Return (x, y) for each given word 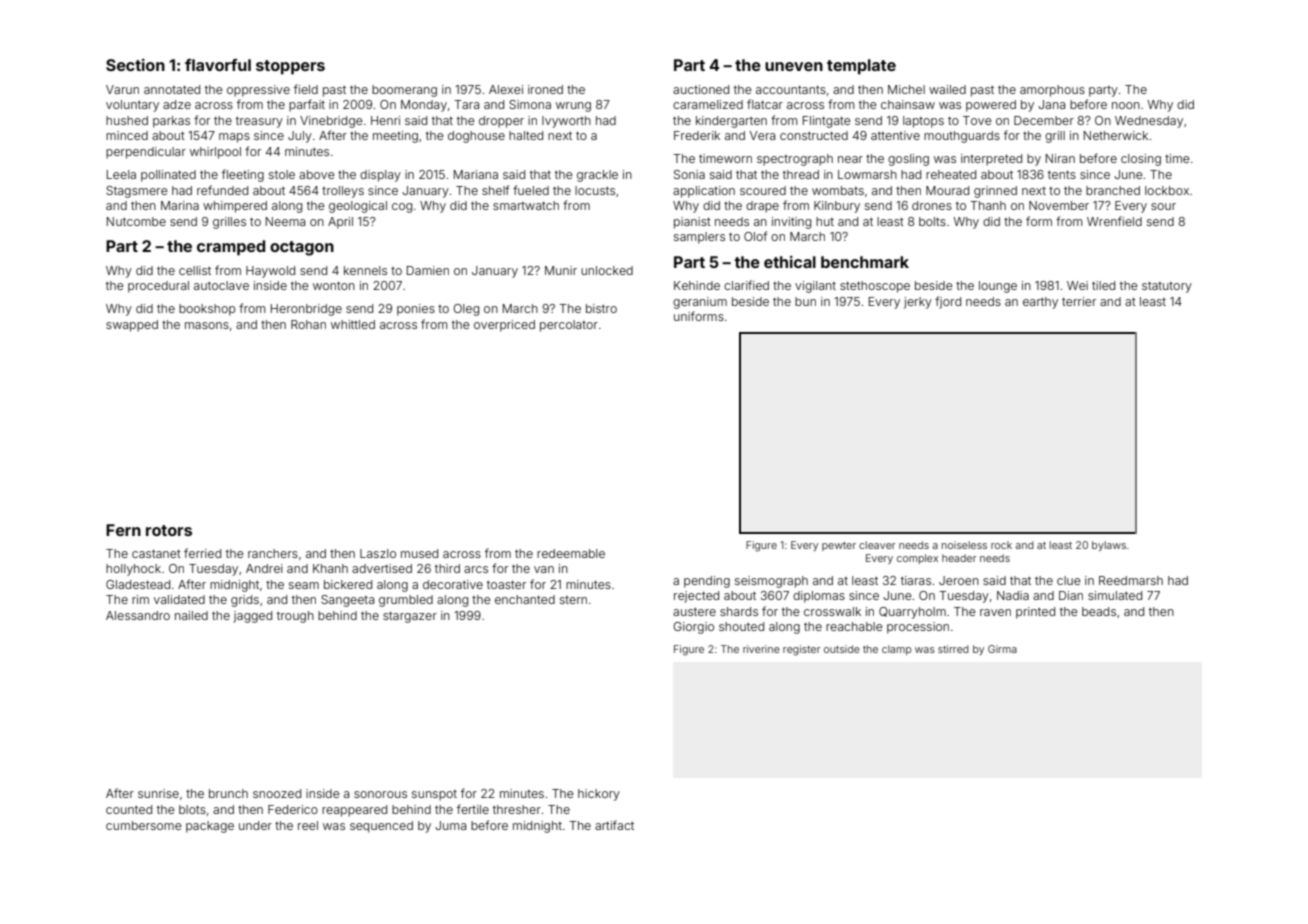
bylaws (1109, 546)
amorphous (1052, 91)
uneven (794, 66)
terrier (1079, 301)
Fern (123, 530)
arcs (476, 569)
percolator (569, 326)
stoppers (290, 67)
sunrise (158, 793)
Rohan (308, 324)
